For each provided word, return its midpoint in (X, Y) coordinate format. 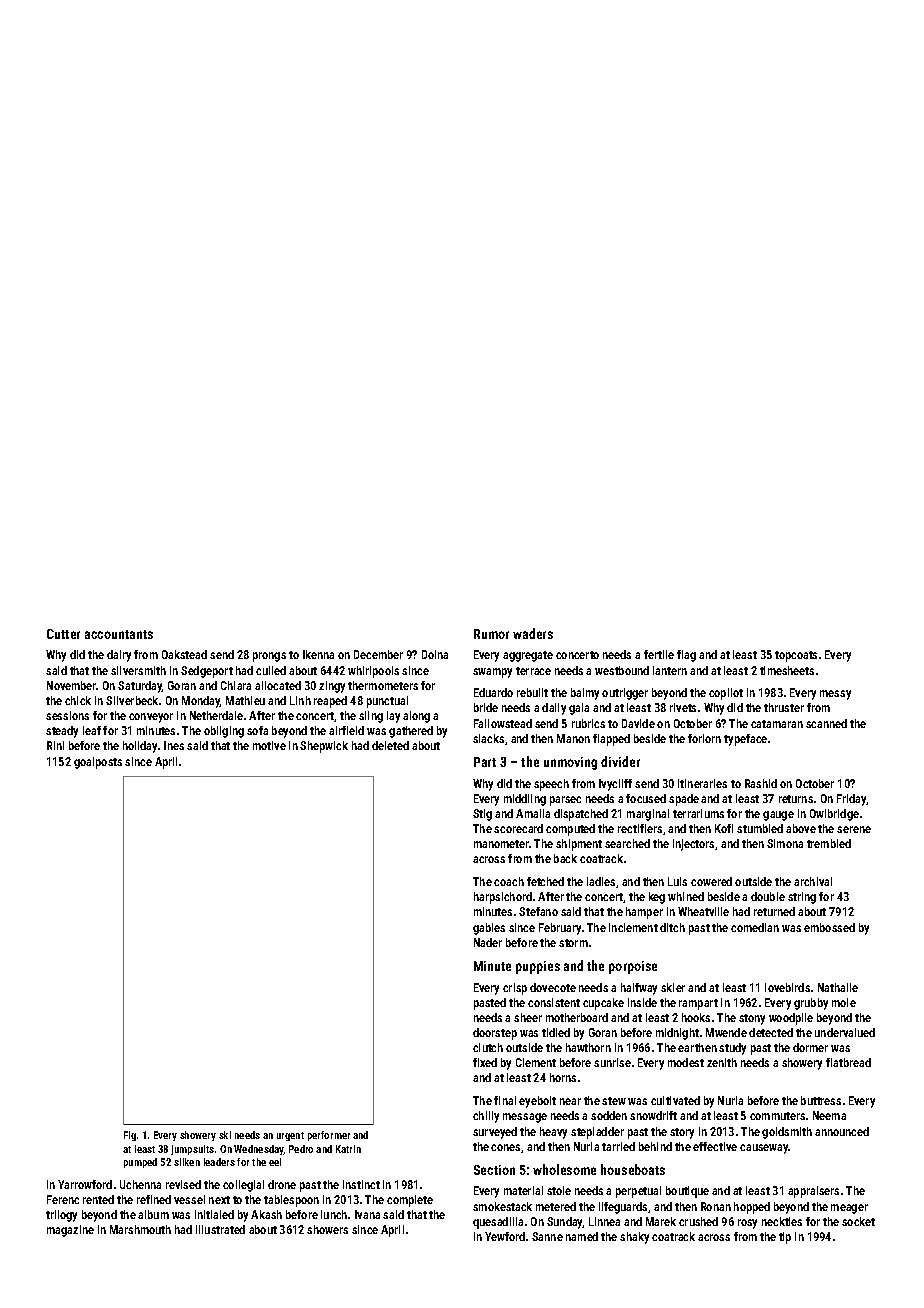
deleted (390, 745)
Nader (488, 942)
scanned (826, 723)
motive (269, 745)
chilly (486, 1117)
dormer (810, 1047)
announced (842, 1131)
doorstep (495, 1034)
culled (271, 670)
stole (559, 1190)
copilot (726, 694)
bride (486, 707)
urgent (290, 1136)
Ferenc (63, 1199)
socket (858, 1221)
